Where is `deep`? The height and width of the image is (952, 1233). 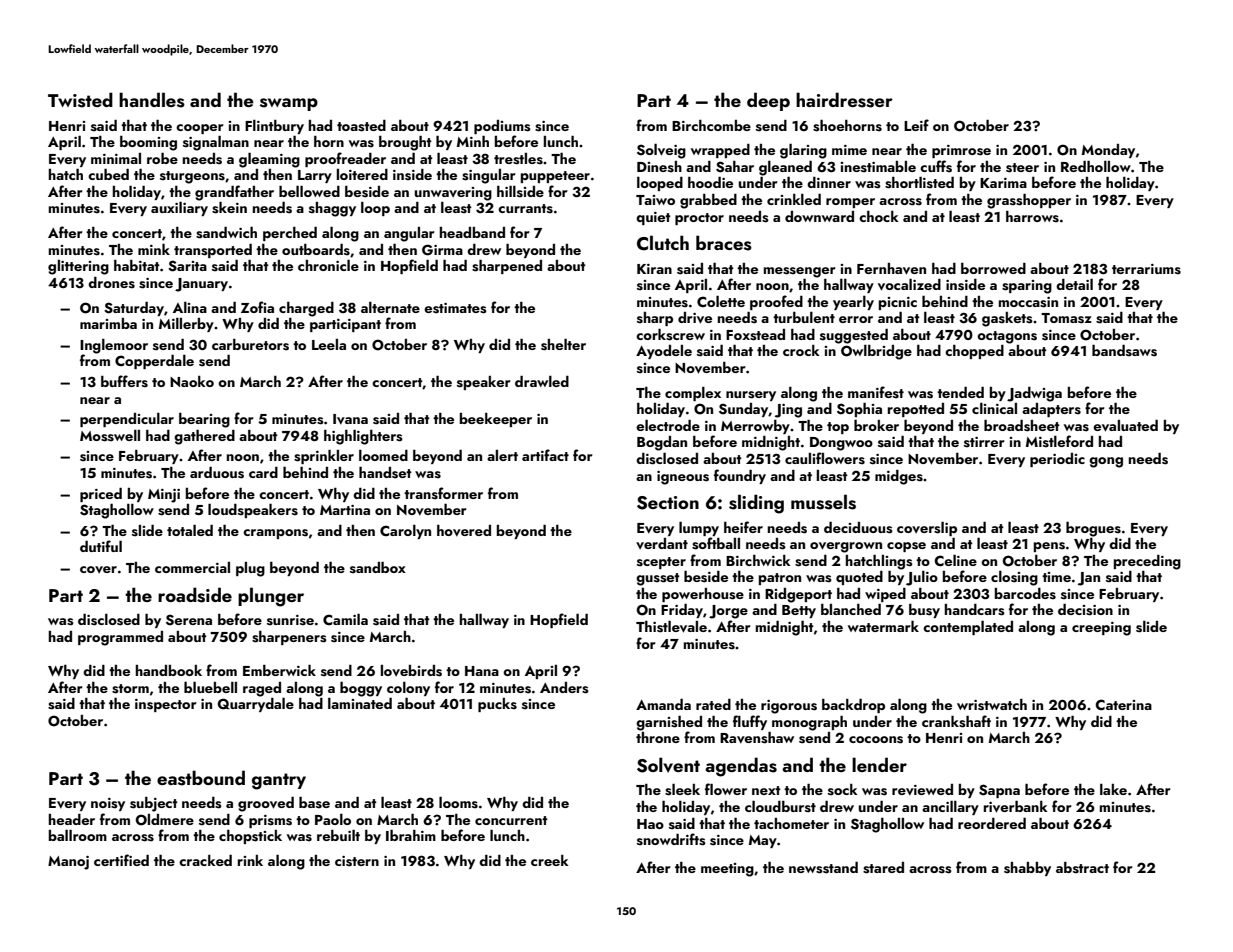 deep is located at coordinates (768, 101).
